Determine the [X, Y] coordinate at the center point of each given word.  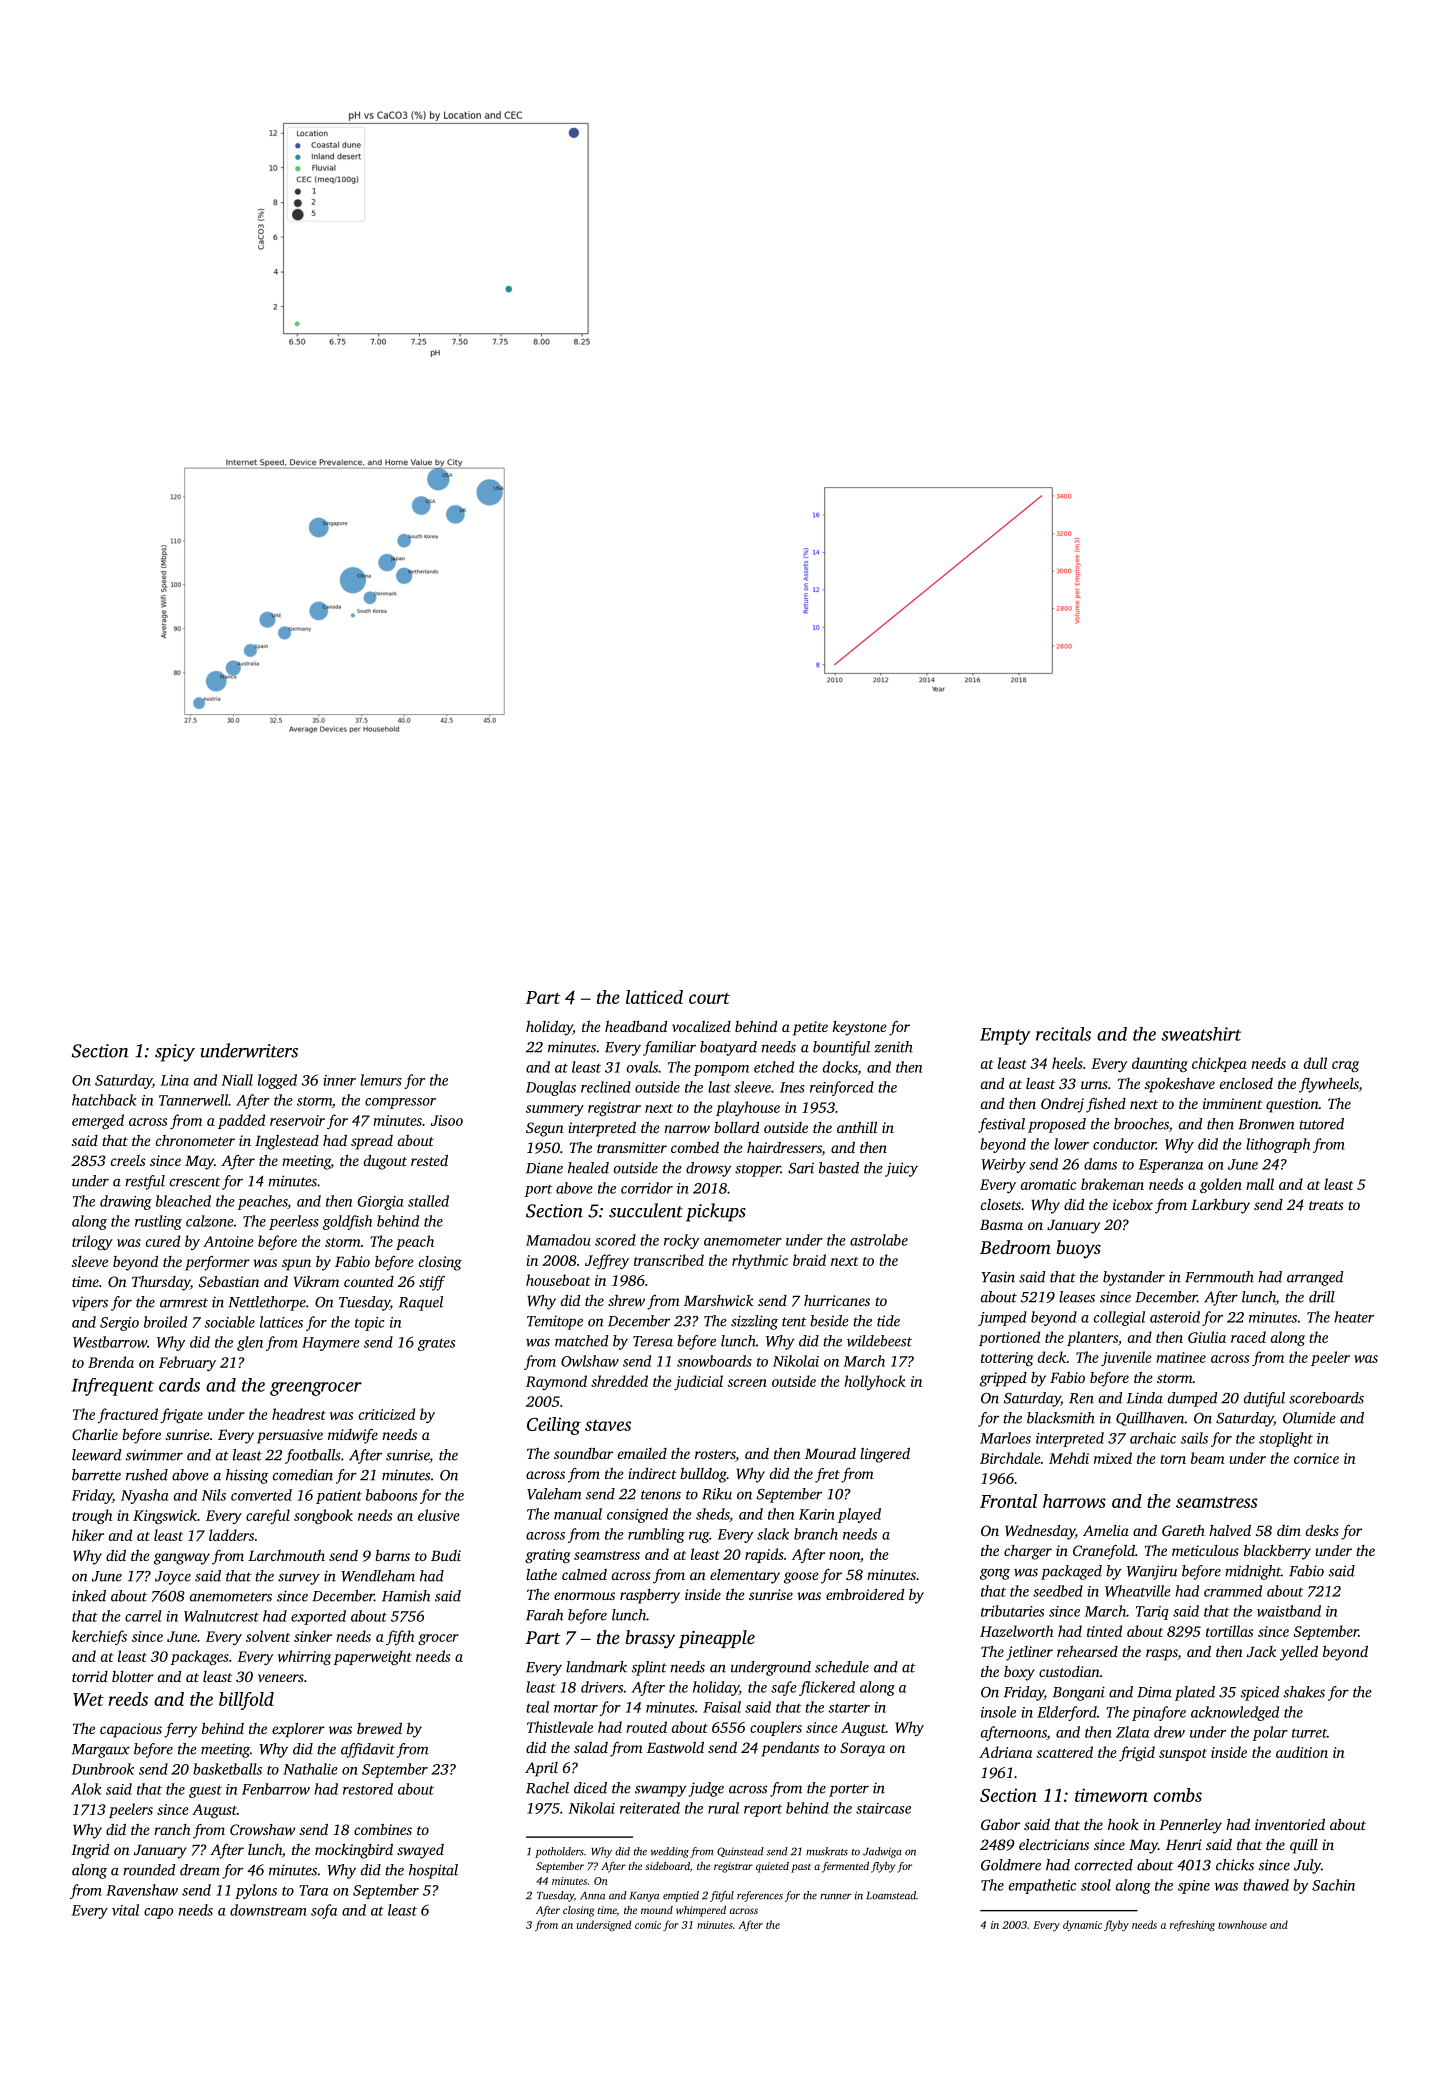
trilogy [92, 1242]
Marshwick [719, 1300]
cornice [1316, 1458]
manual [578, 1514]
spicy [175, 1053]
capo [158, 1913]
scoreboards [1326, 1398]
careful [268, 1516]
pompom [721, 1070]
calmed [584, 1574]
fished [1106, 1105]
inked [89, 1596]
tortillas [1229, 1631]
